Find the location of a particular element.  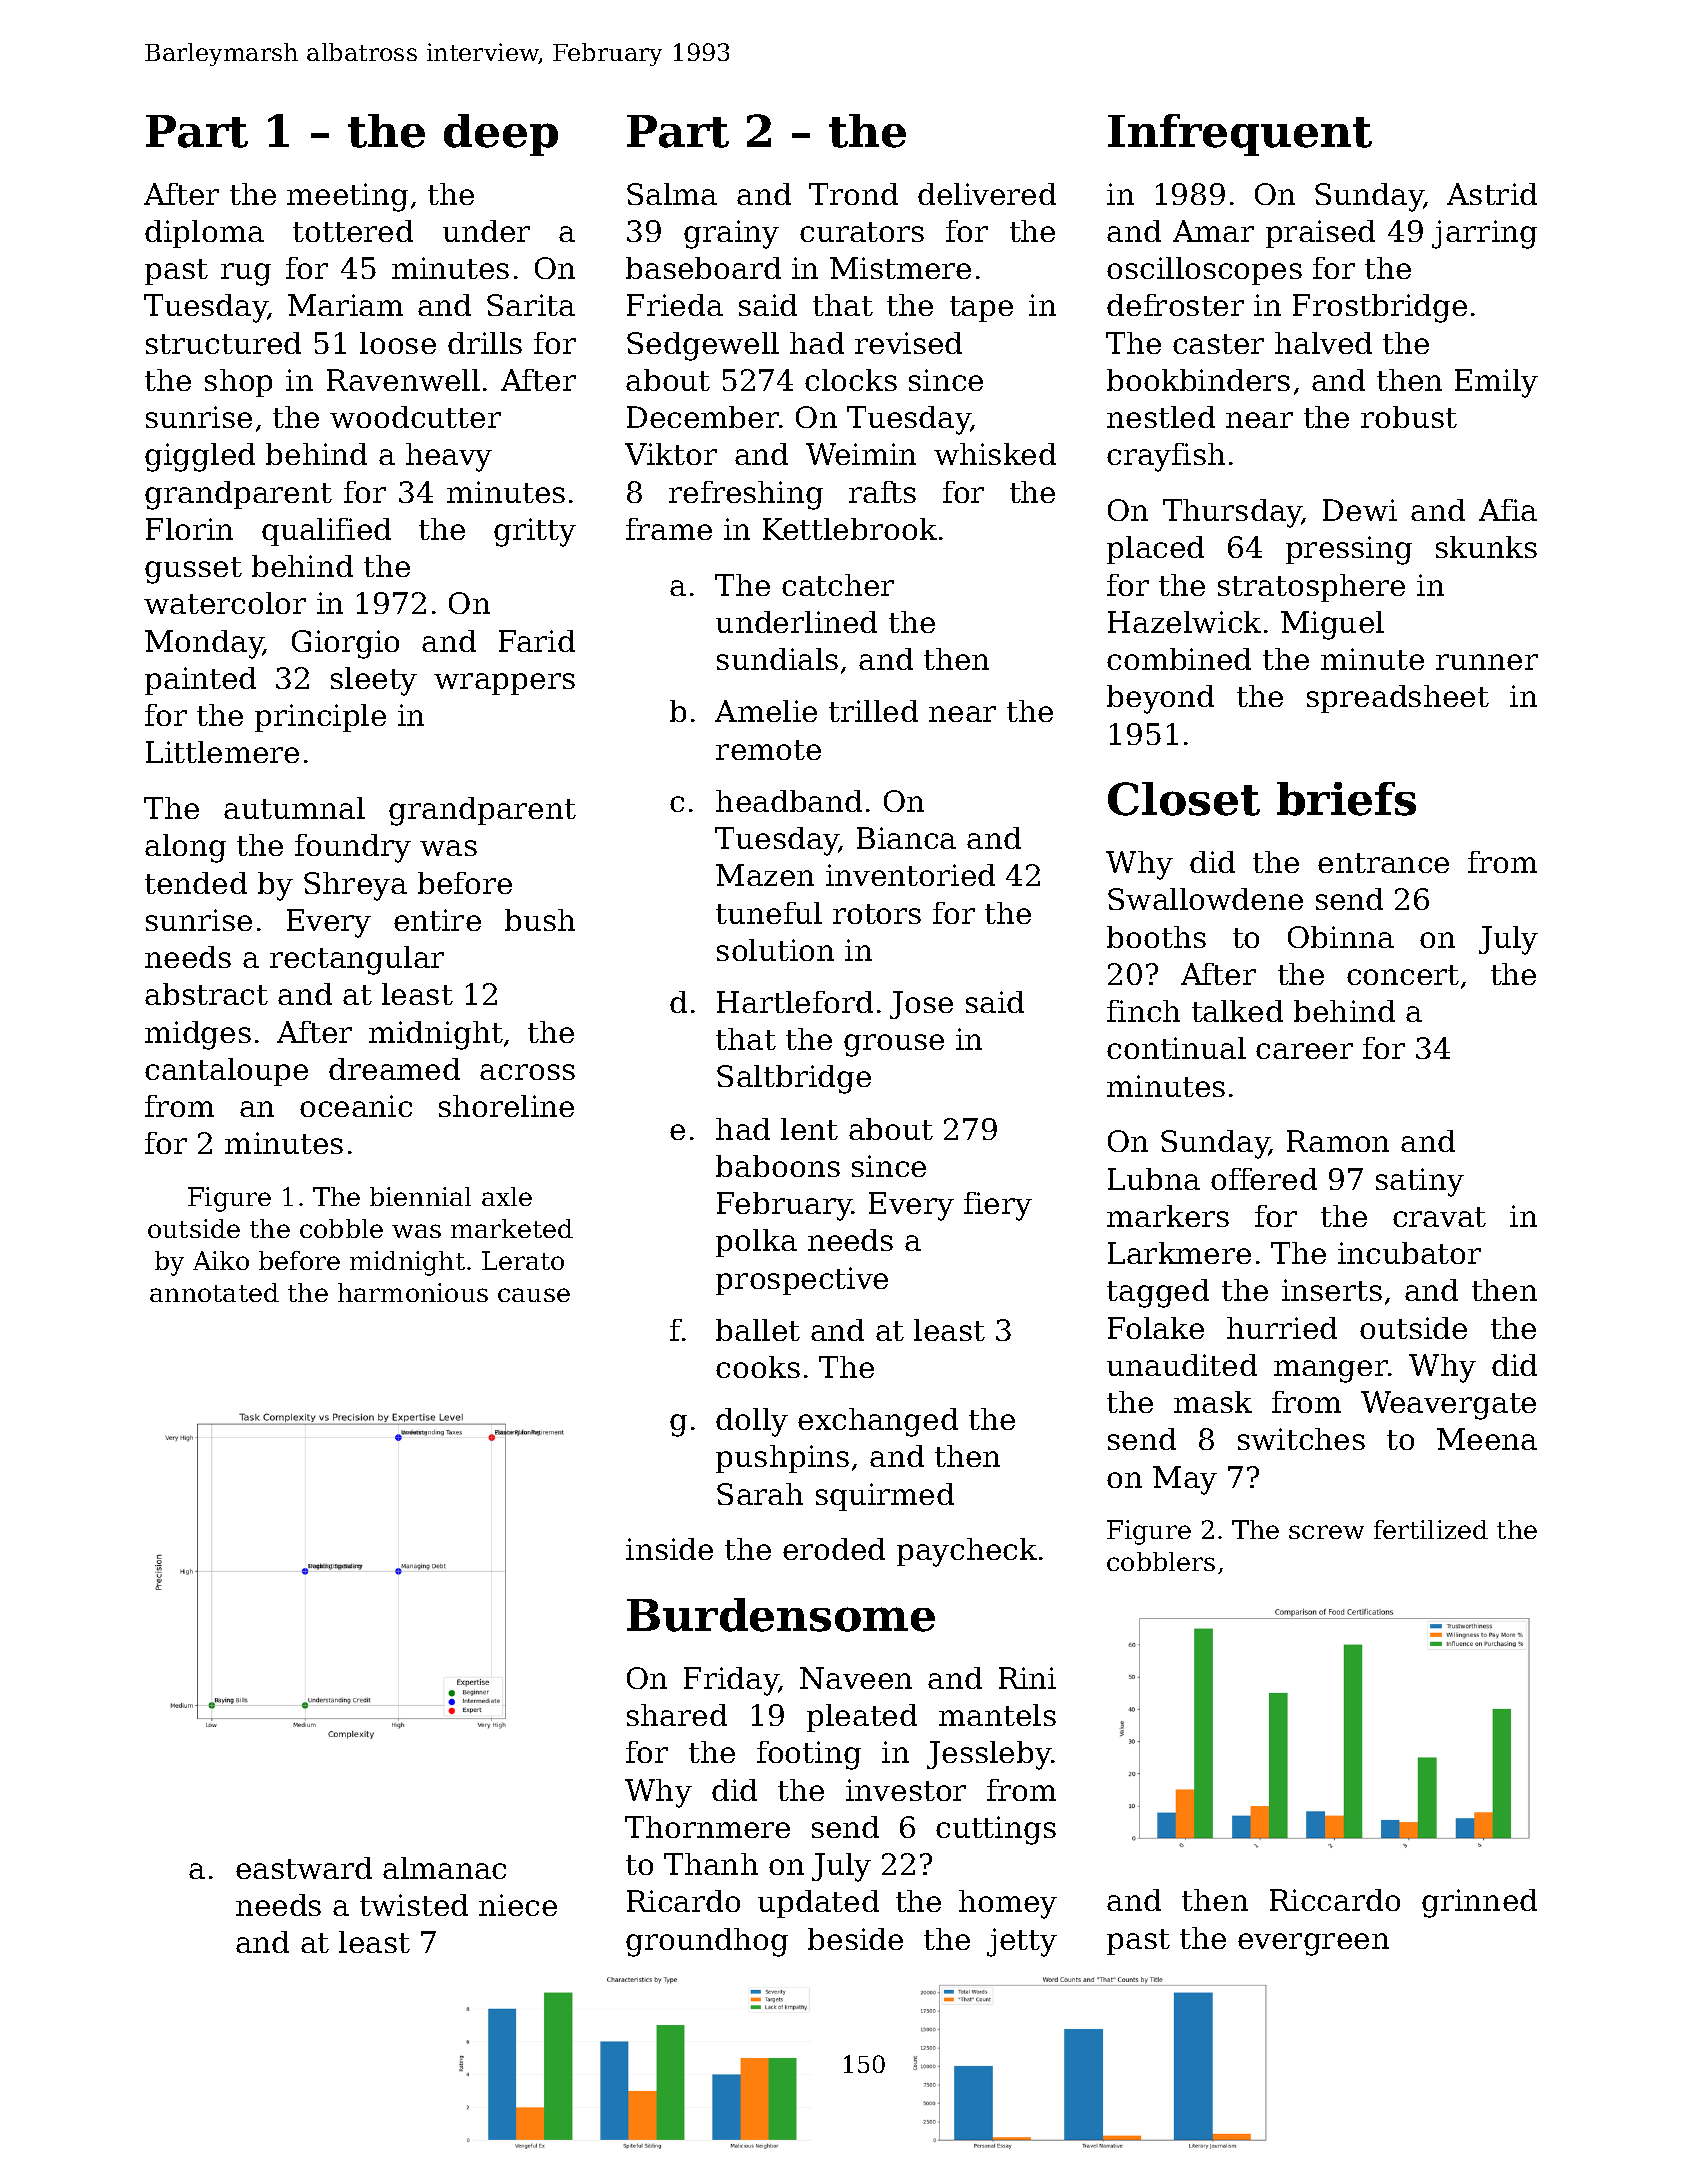

groundhog is located at coordinates (707, 1942).
